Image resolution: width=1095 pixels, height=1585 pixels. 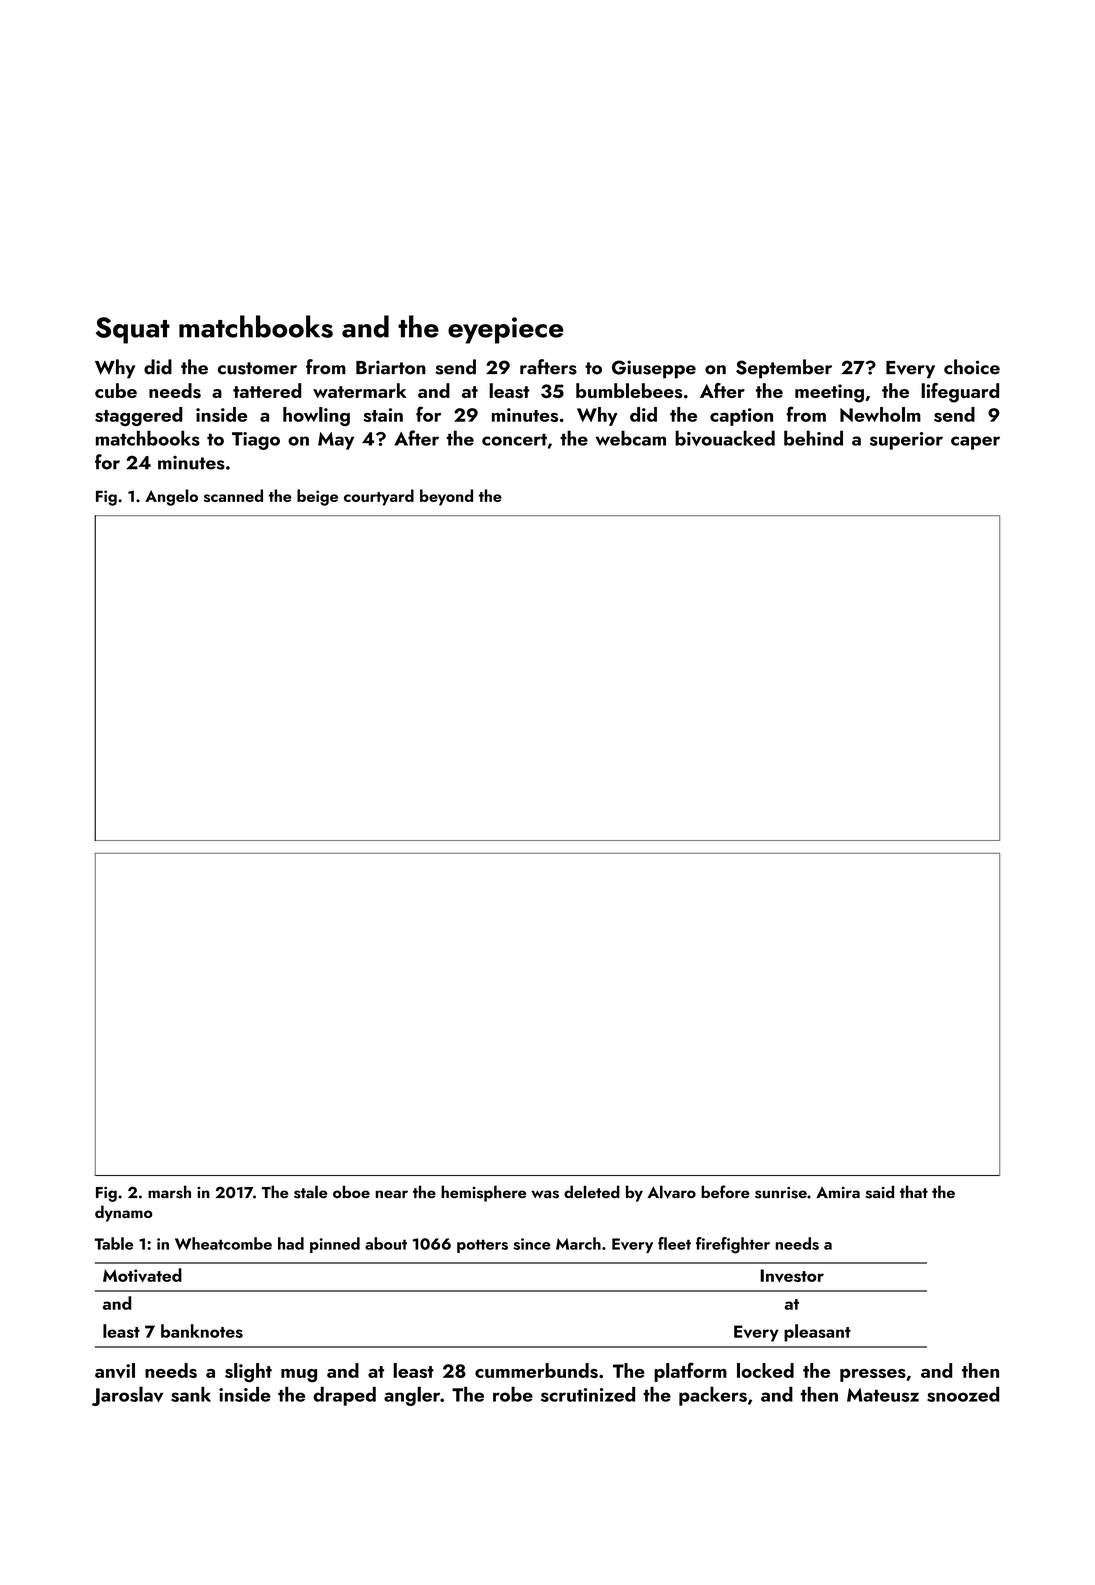 What do you see at coordinates (483, 1193) in the screenshot?
I see `hemisphere` at bounding box center [483, 1193].
